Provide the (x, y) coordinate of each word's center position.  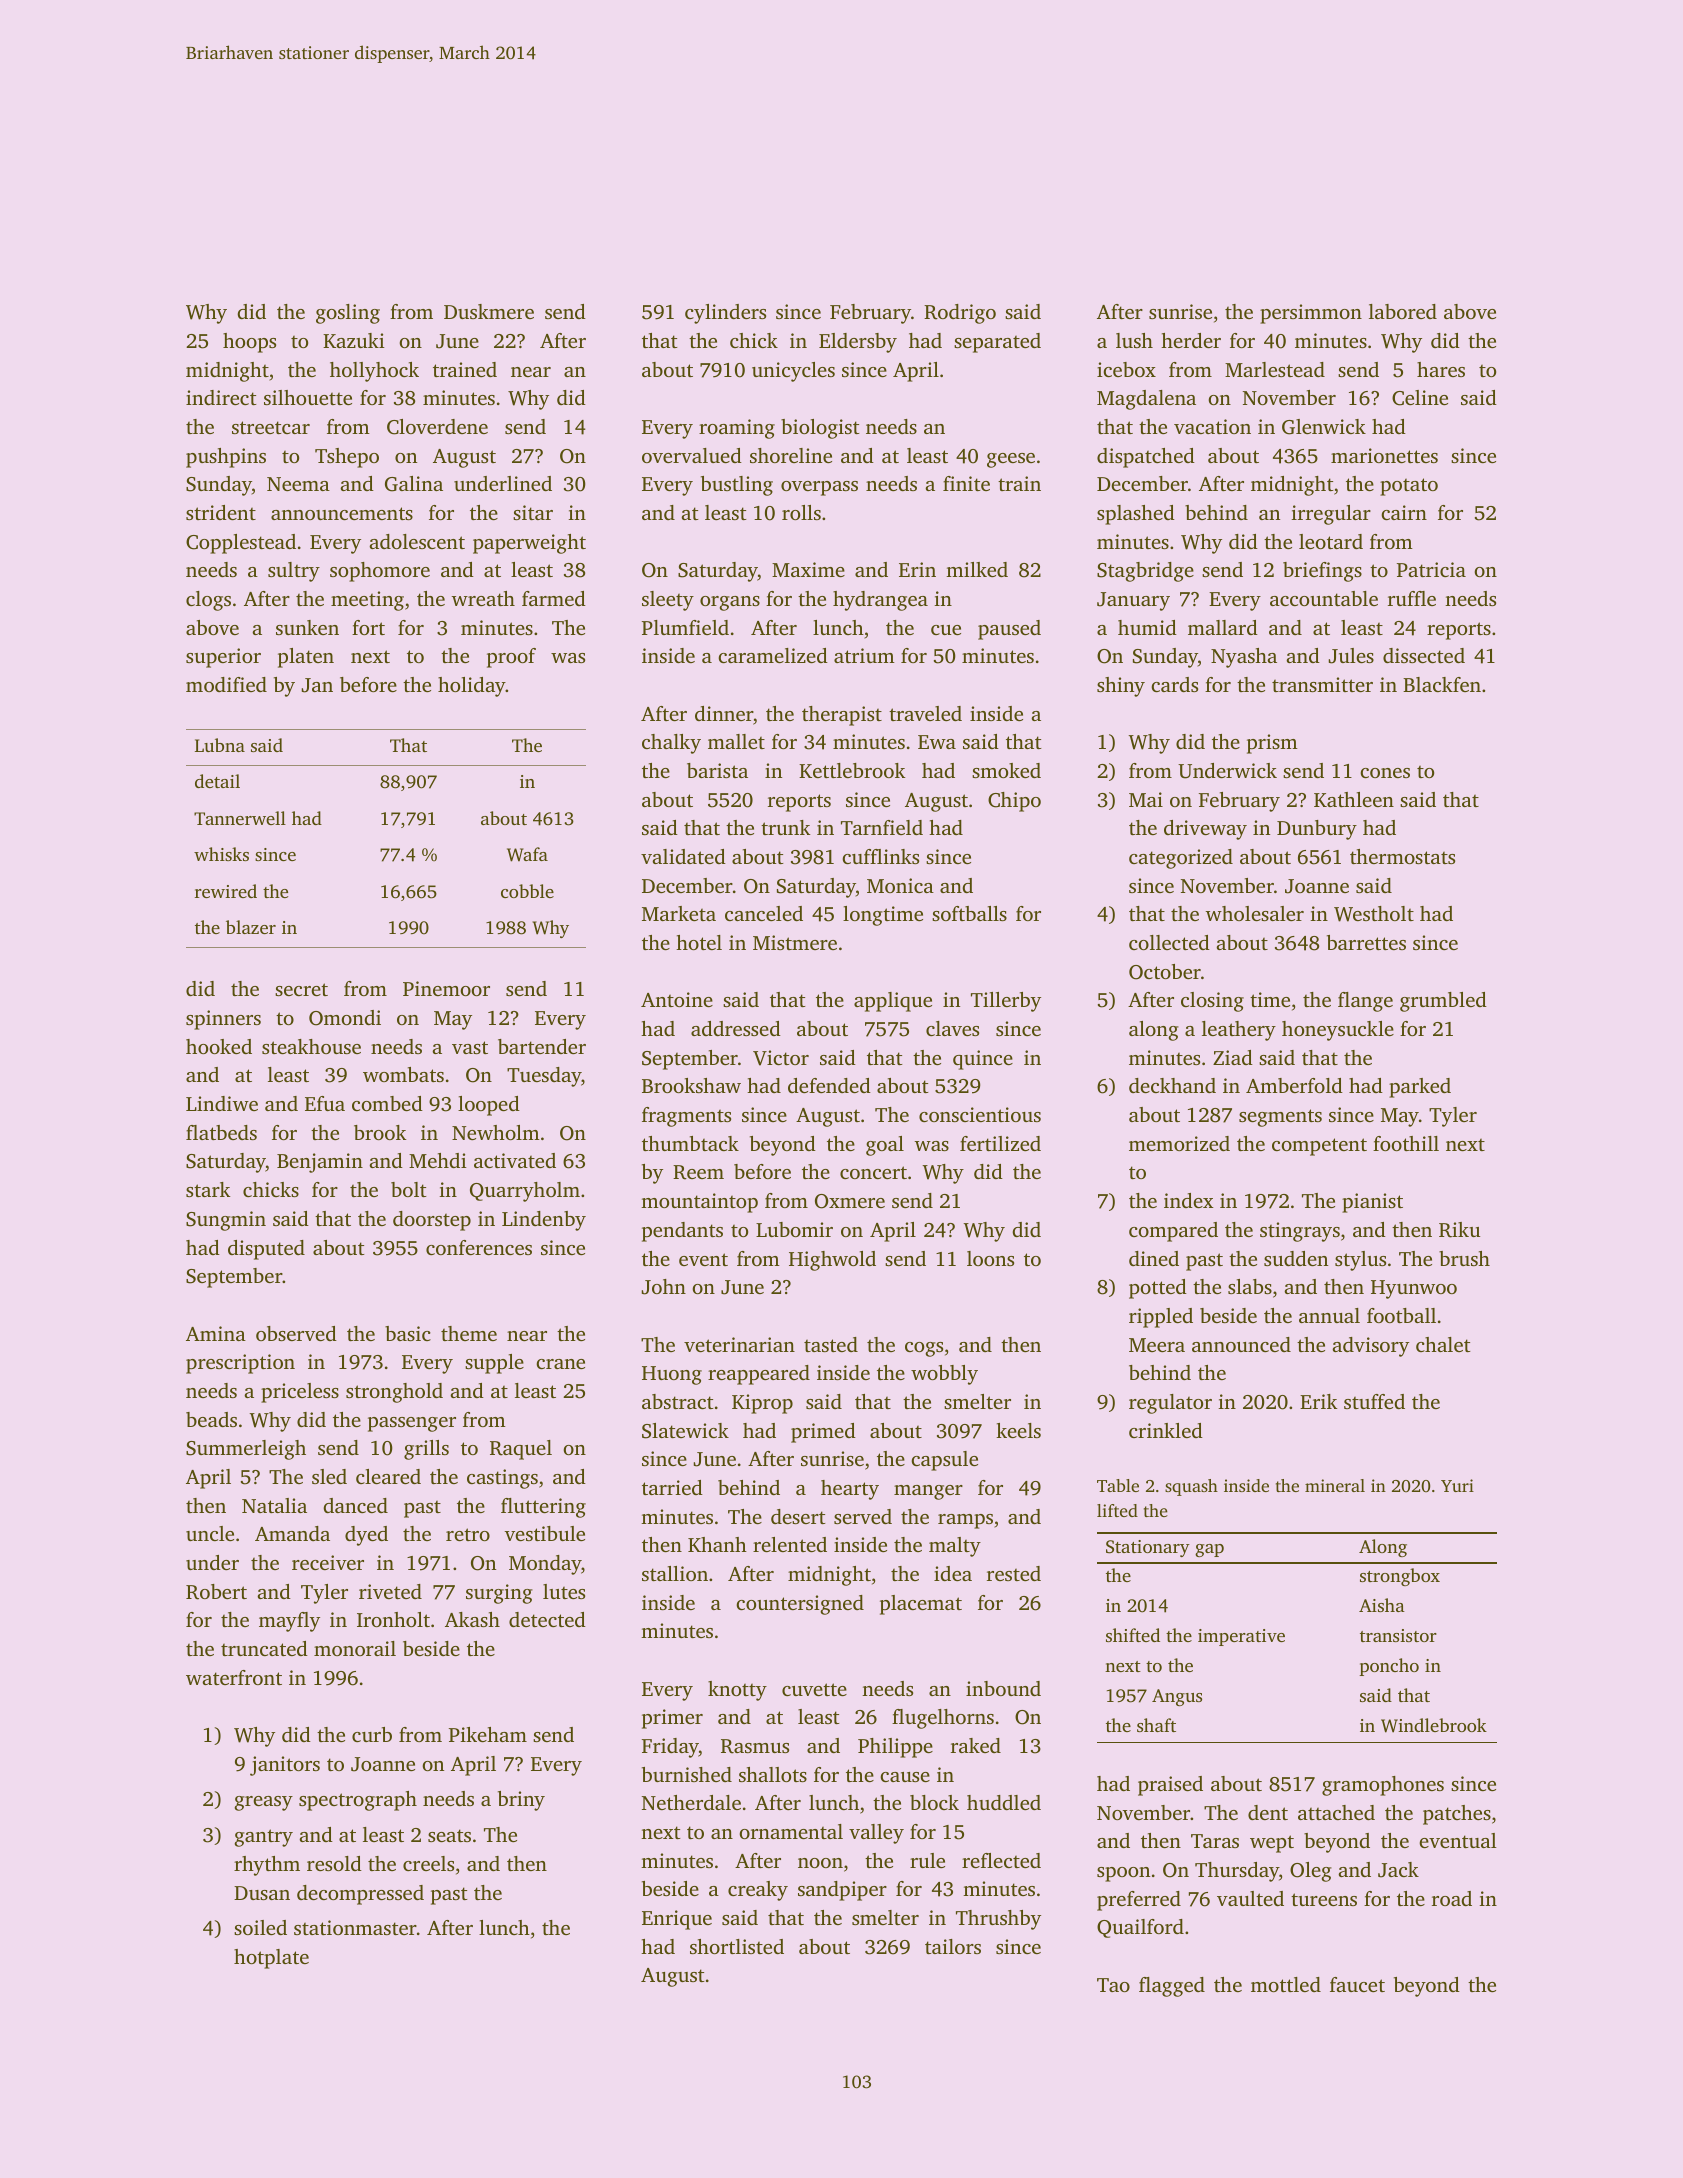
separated (997, 343)
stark (208, 1189)
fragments (686, 1117)
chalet (1443, 1344)
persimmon (1311, 314)
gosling (348, 314)
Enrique (677, 1920)
